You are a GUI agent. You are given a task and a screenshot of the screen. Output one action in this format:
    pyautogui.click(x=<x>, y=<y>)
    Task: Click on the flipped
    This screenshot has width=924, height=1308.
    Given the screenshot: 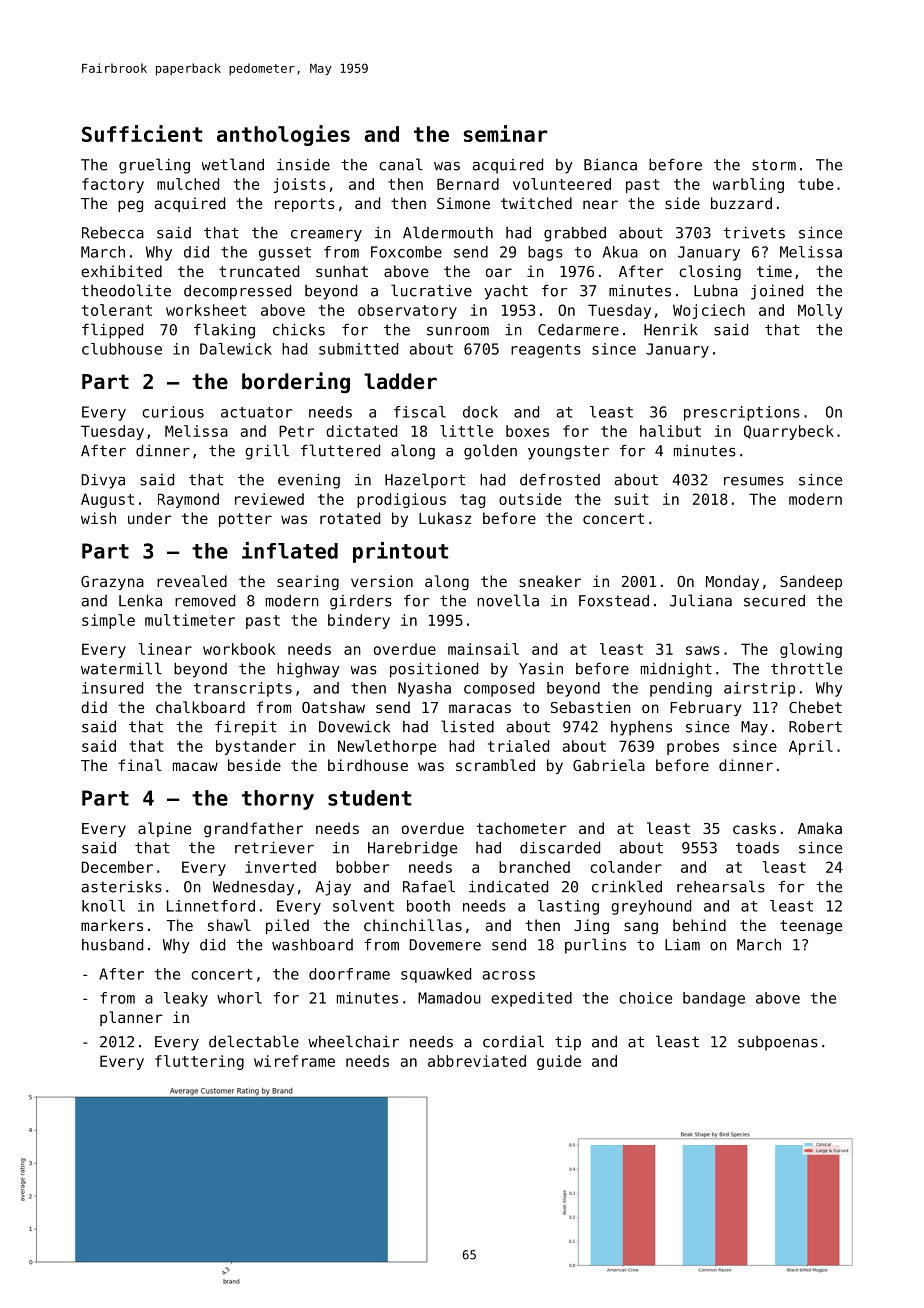 What is the action you would take?
    pyautogui.click(x=112, y=331)
